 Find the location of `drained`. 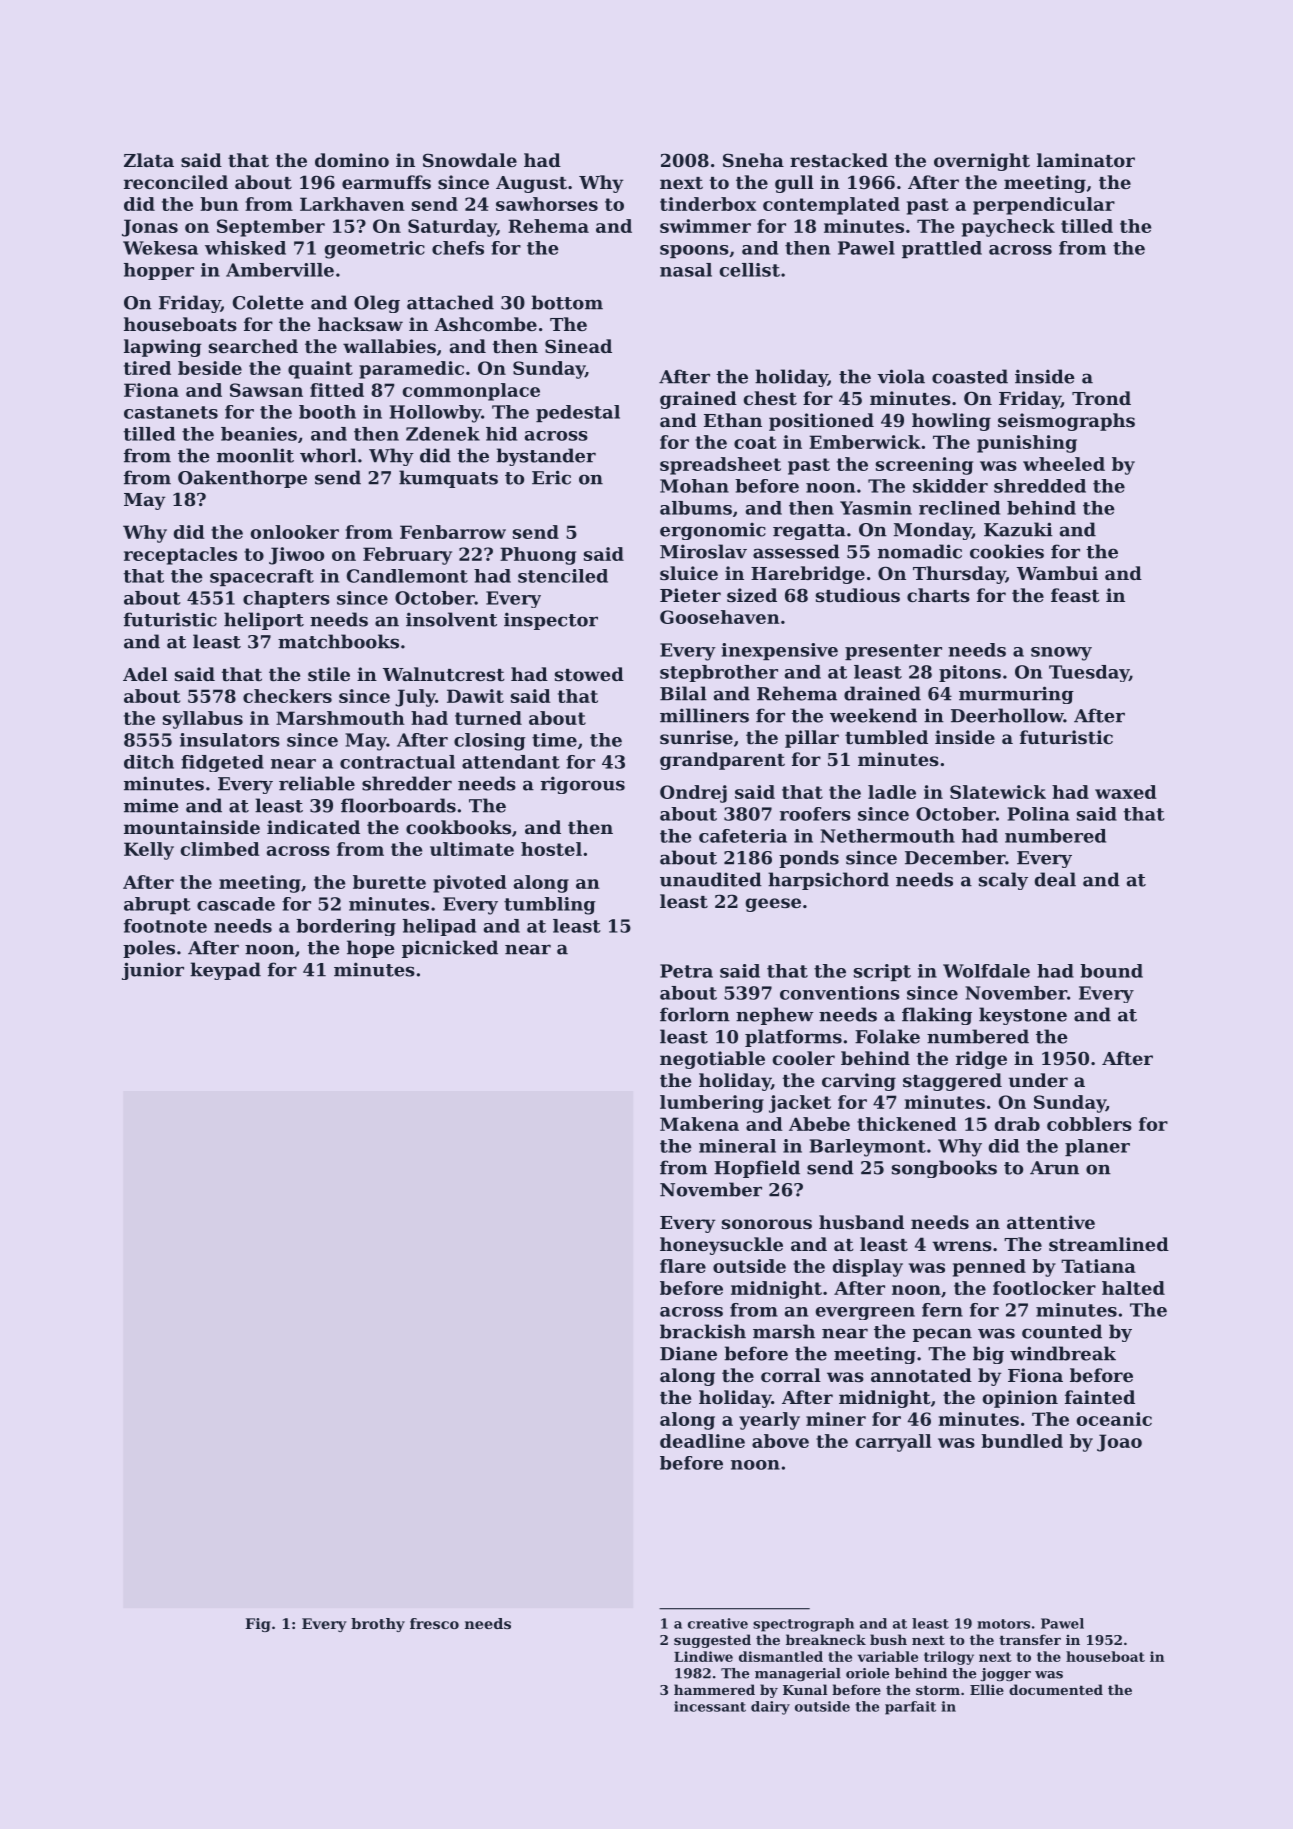

drained is located at coordinates (882, 693).
